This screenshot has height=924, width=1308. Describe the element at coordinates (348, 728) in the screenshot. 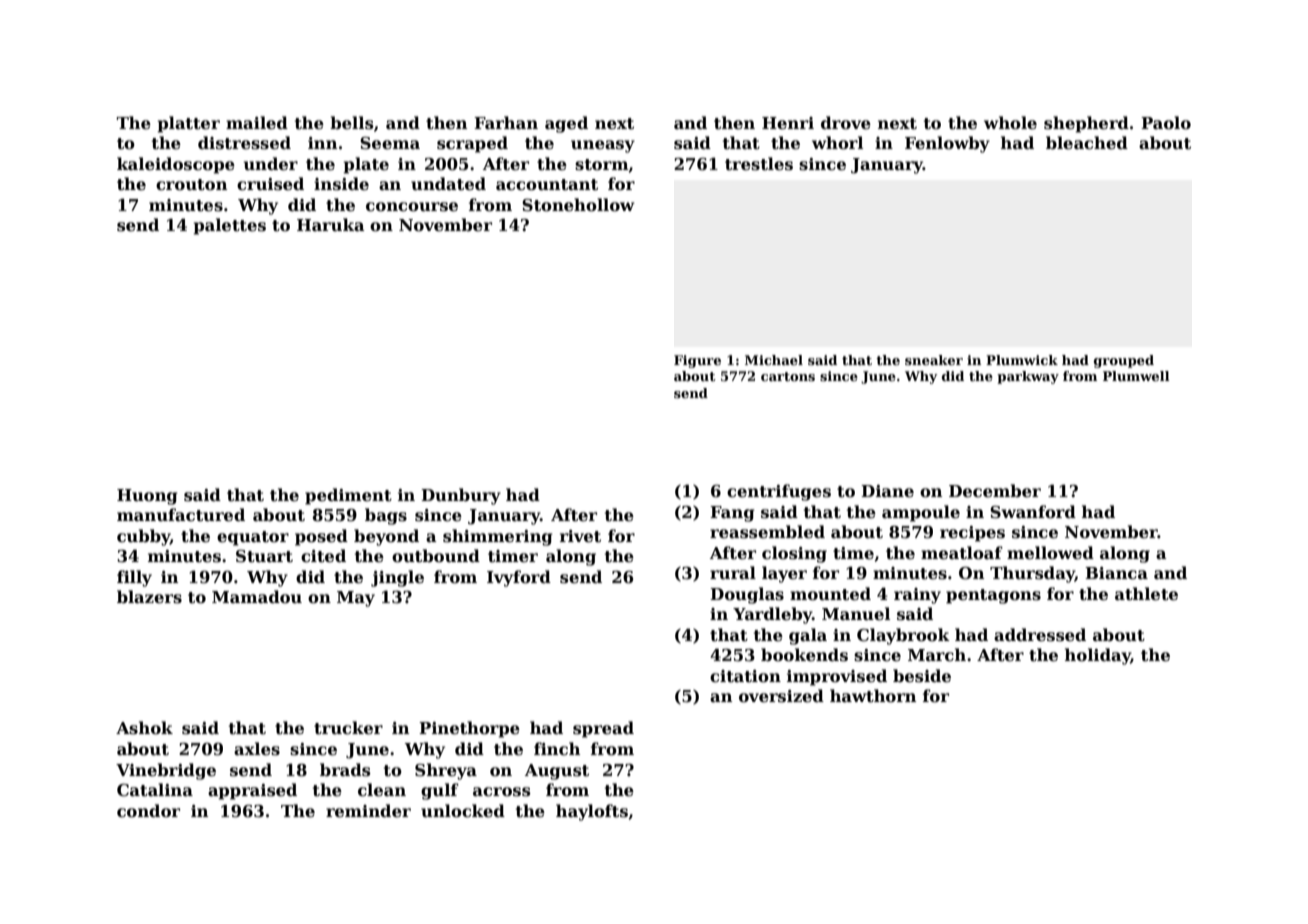

I see `trucker` at that location.
